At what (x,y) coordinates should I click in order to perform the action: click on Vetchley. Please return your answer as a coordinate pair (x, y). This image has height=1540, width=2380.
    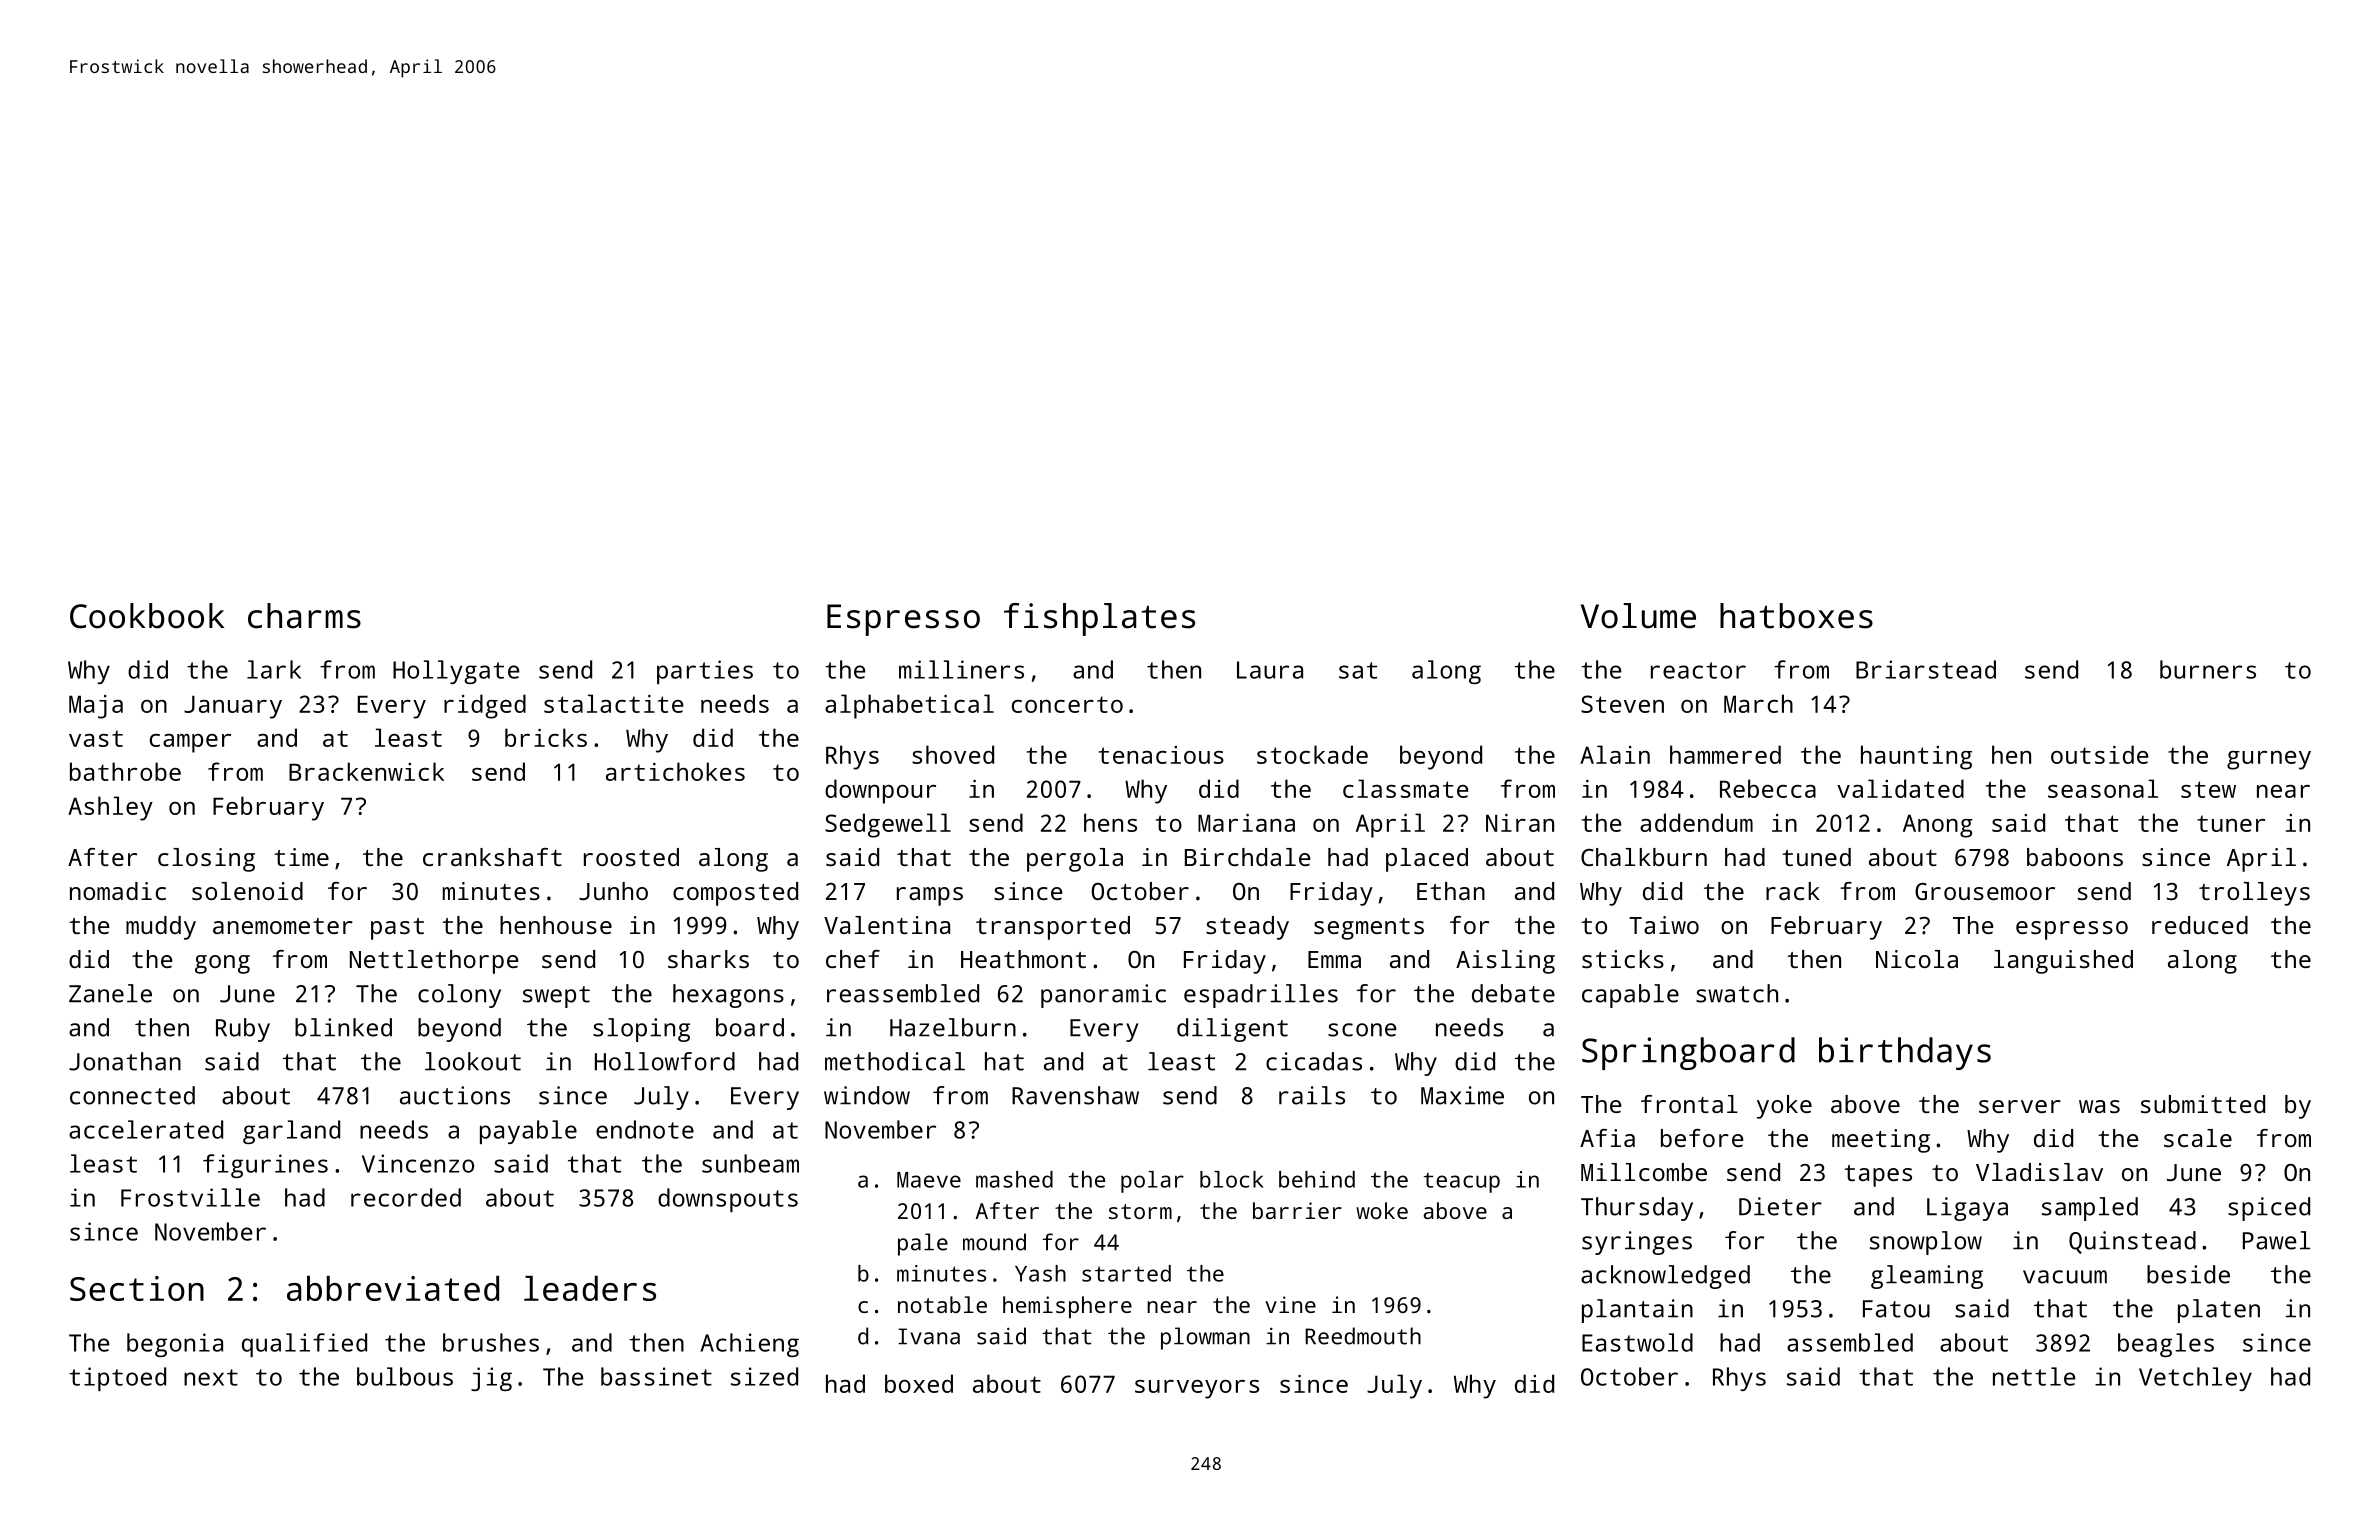
    Looking at the image, I should click on (2195, 1379).
